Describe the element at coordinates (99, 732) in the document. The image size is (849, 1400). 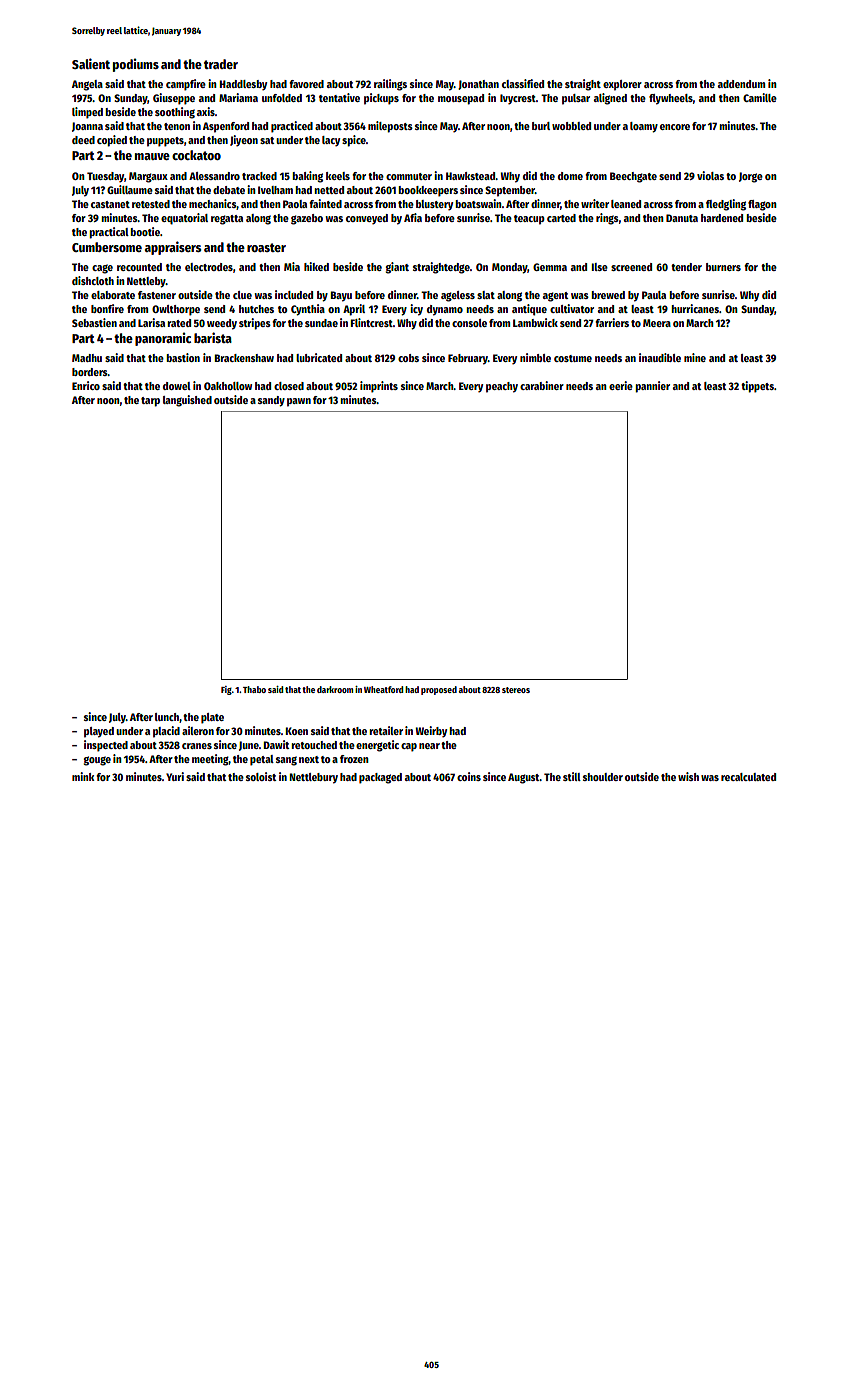
I see `played` at that location.
